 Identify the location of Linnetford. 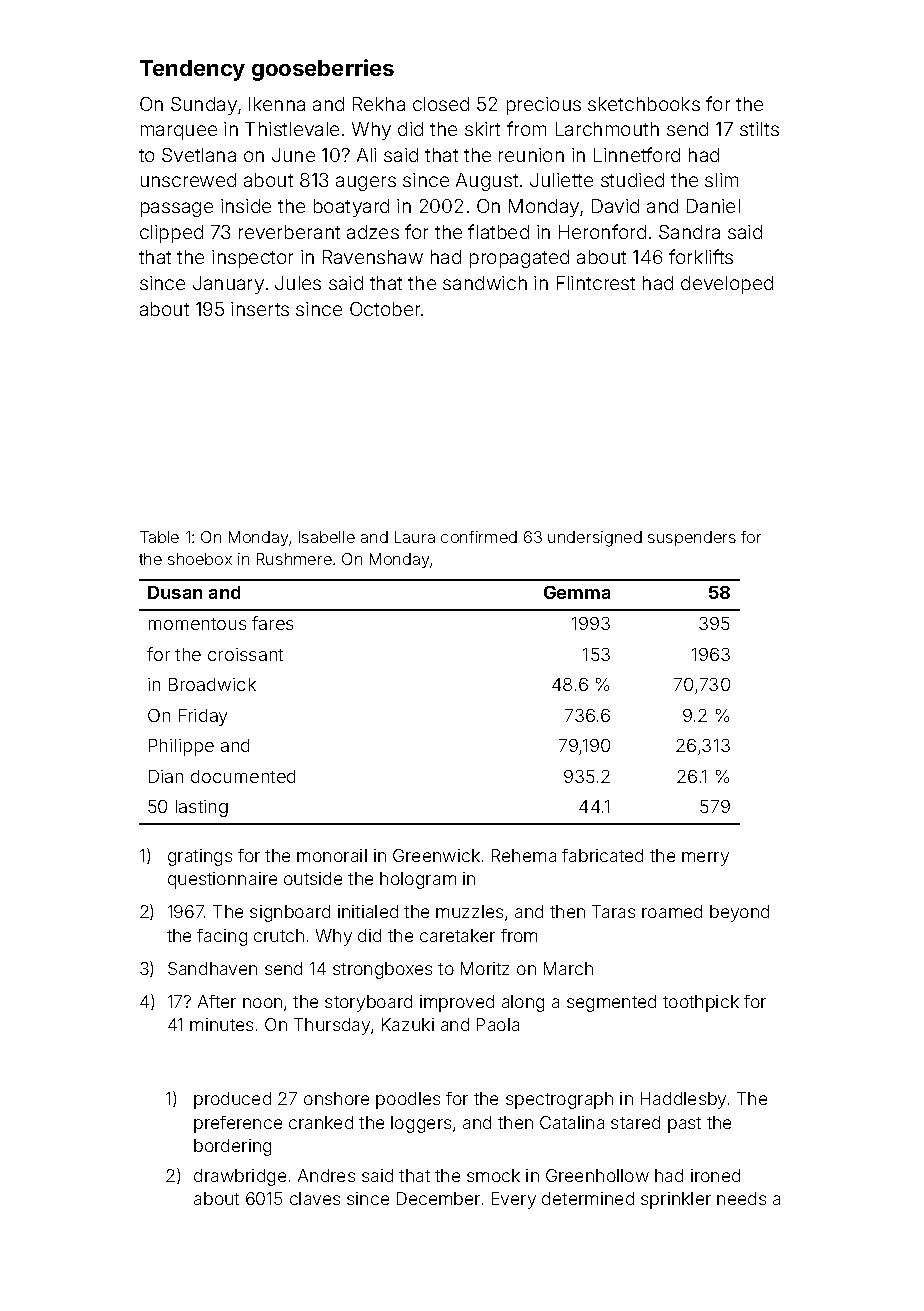
(637, 154).
